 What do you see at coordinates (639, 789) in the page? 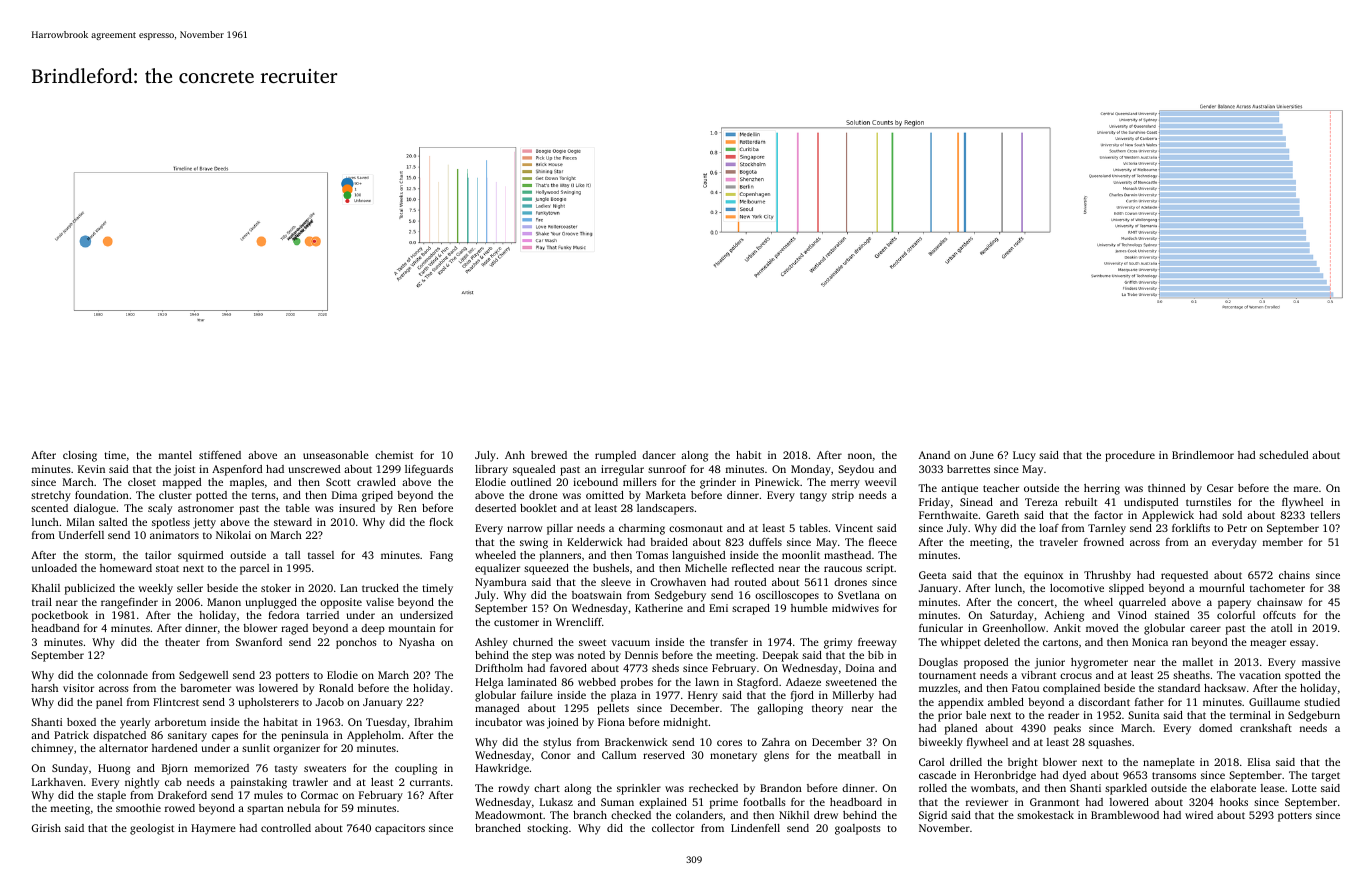
I see `sprinkler` at bounding box center [639, 789].
